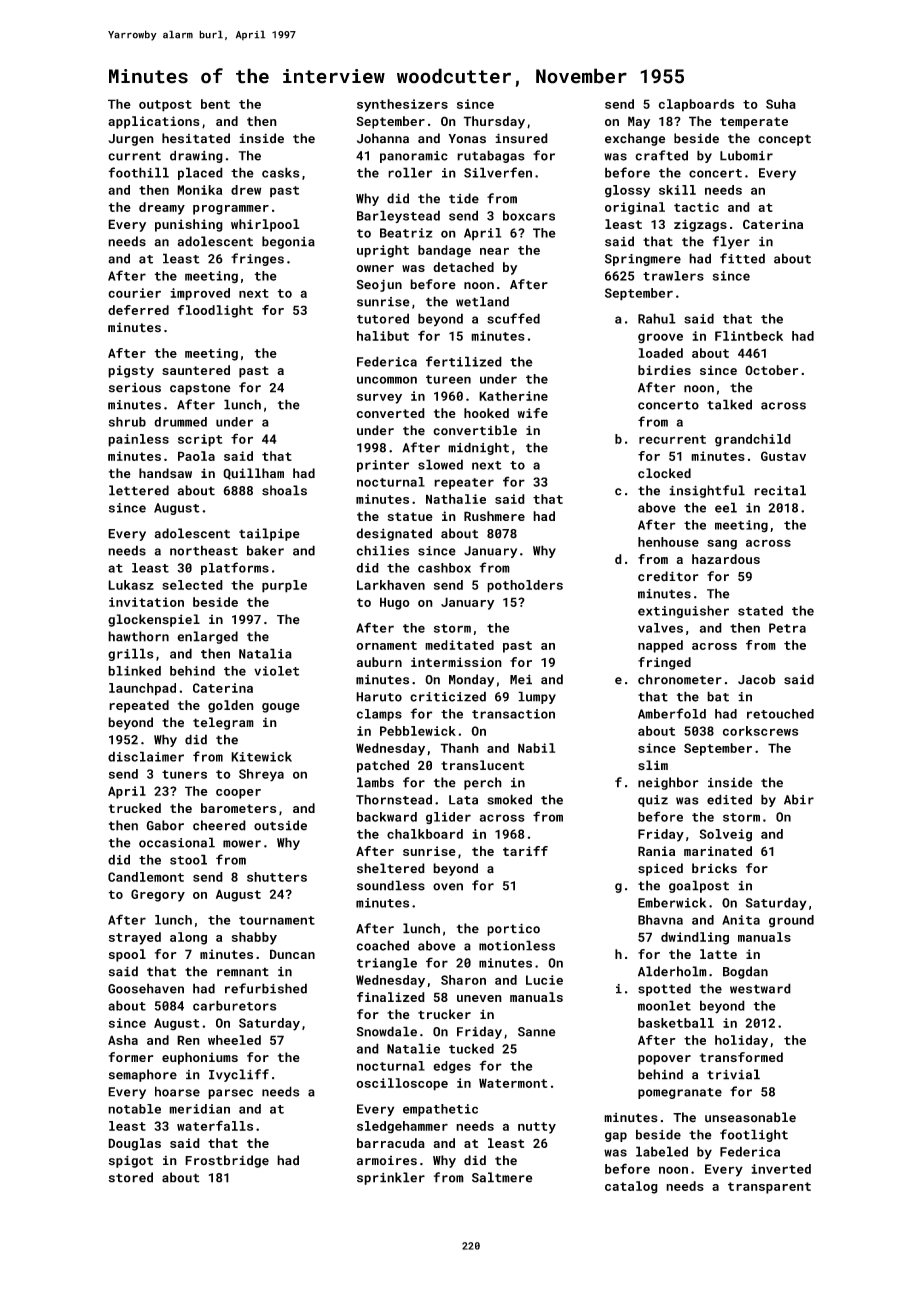 This page has height=1308, width=924. I want to click on Abir, so click(799, 799).
